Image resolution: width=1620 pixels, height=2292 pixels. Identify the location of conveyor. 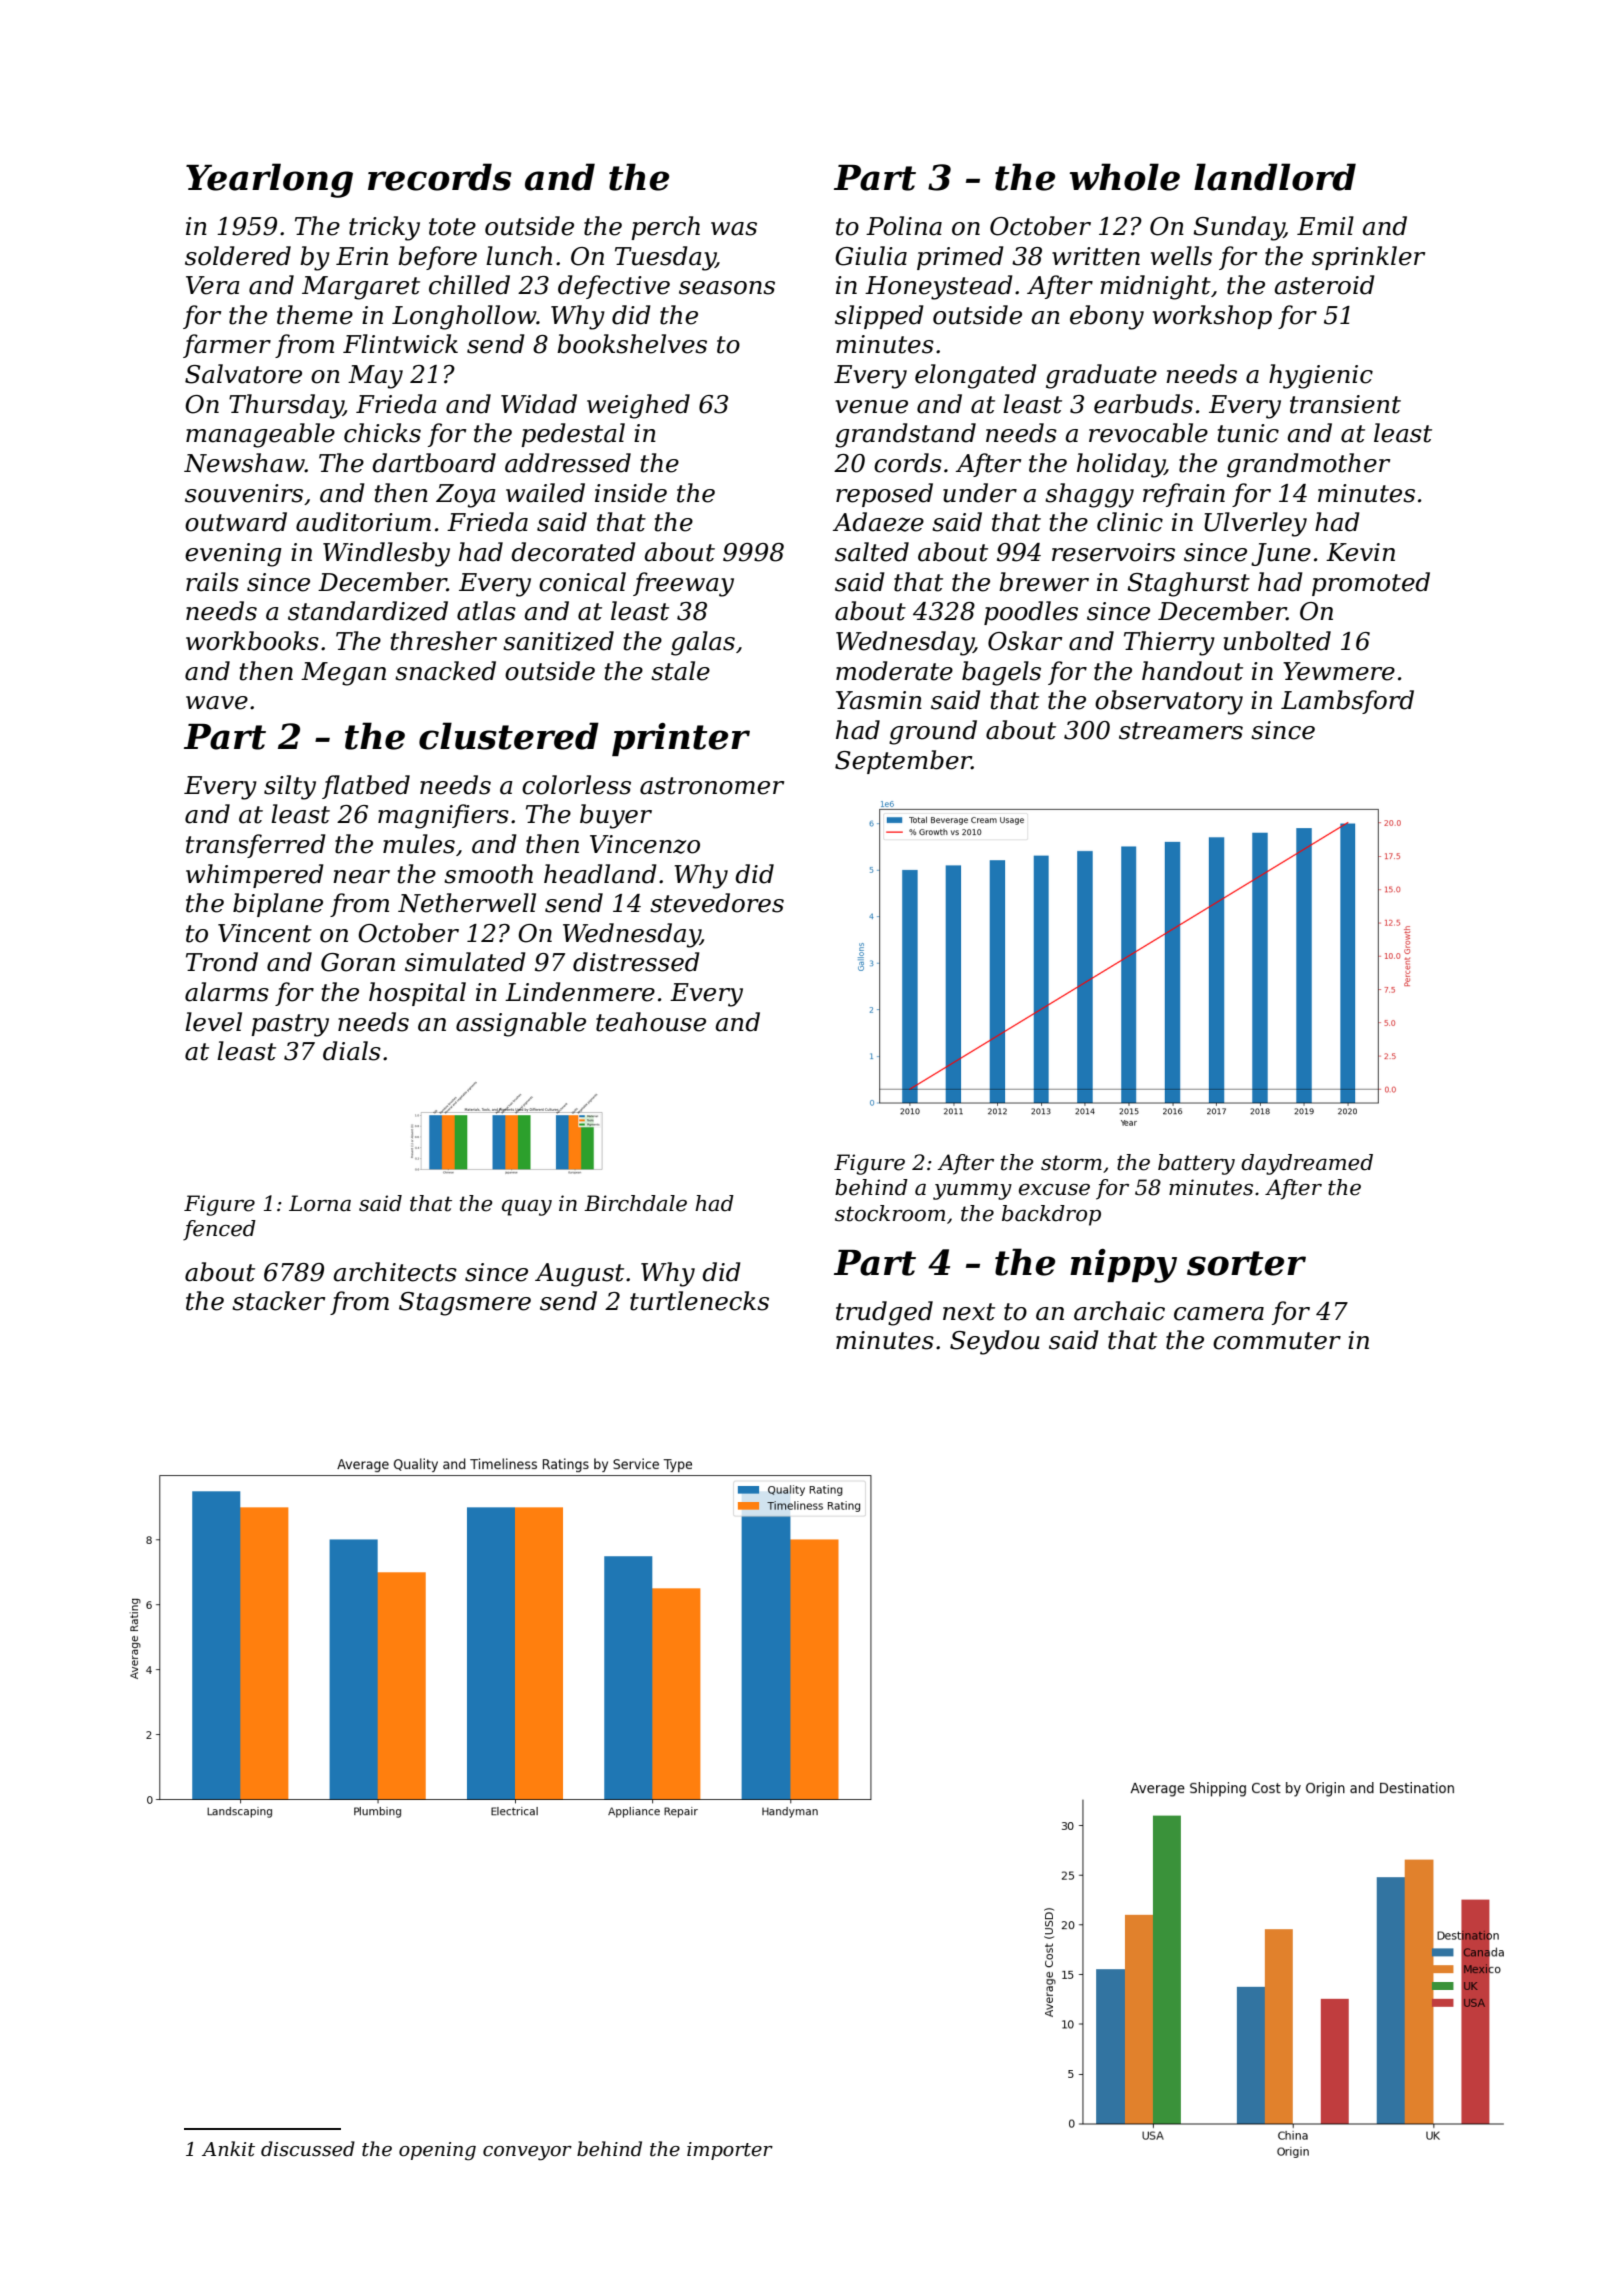
(527, 2153).
